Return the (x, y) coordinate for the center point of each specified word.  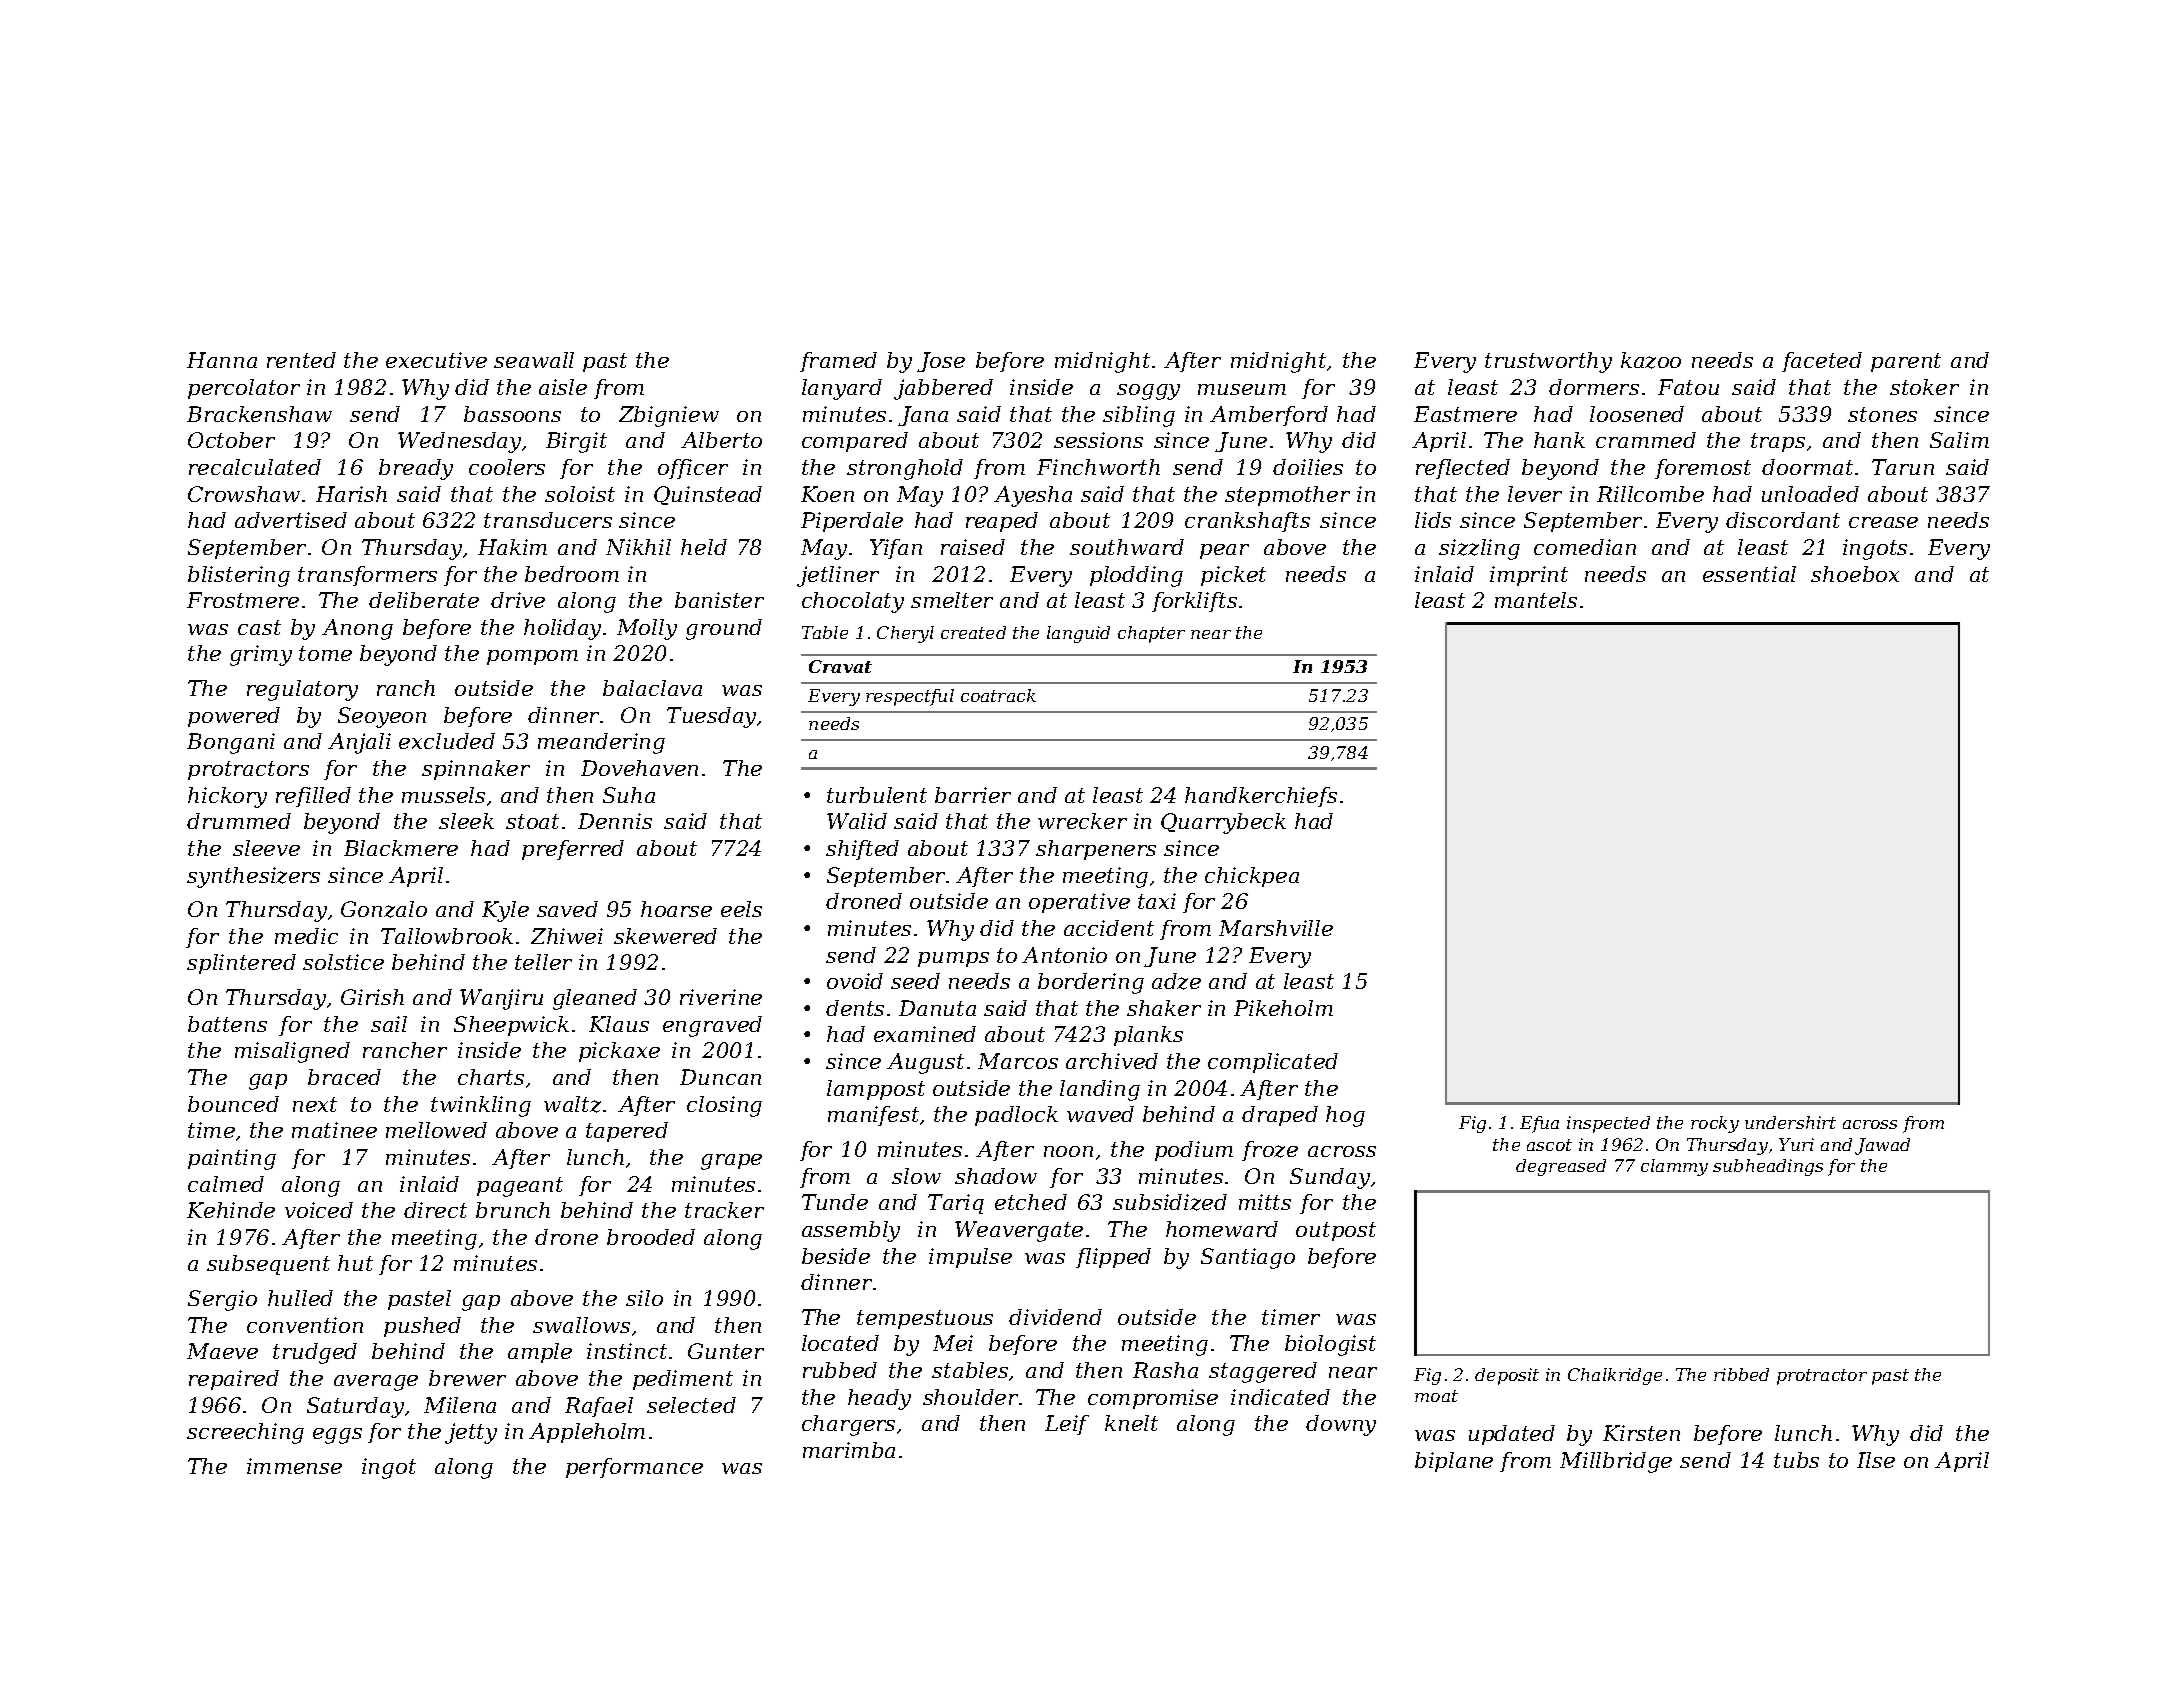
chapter (1151, 634)
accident (1109, 928)
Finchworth (1098, 467)
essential (1749, 574)
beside (836, 1256)
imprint (1529, 576)
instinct (627, 1351)
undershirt (1790, 1122)
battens (227, 1024)
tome (325, 653)
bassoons (512, 414)
